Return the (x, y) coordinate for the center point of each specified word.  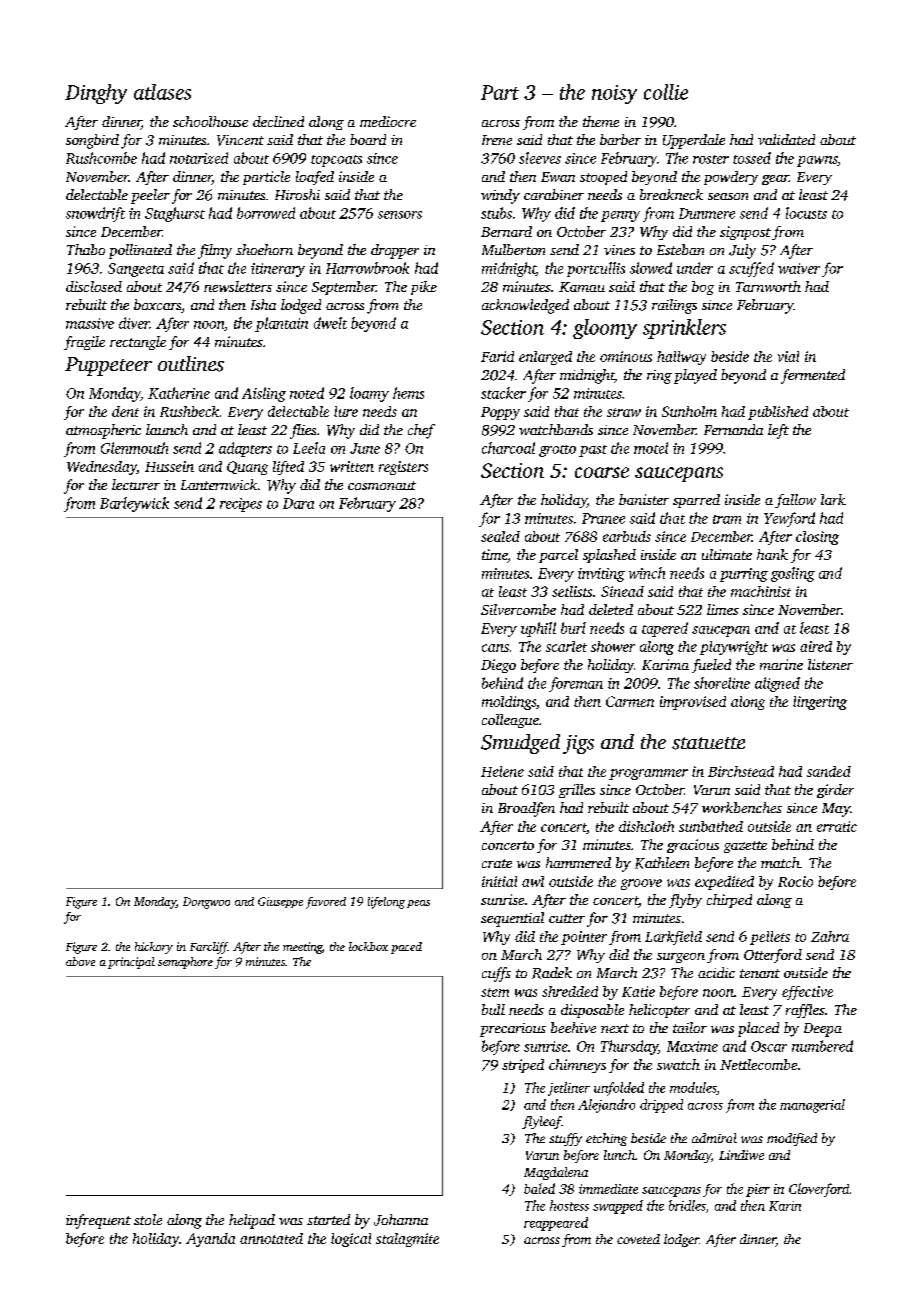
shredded (570, 991)
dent (125, 411)
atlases (162, 92)
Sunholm (689, 411)
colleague (510, 721)
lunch (619, 1155)
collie (666, 92)
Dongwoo (206, 903)
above (80, 961)
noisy (614, 94)
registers (403, 468)
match (780, 862)
